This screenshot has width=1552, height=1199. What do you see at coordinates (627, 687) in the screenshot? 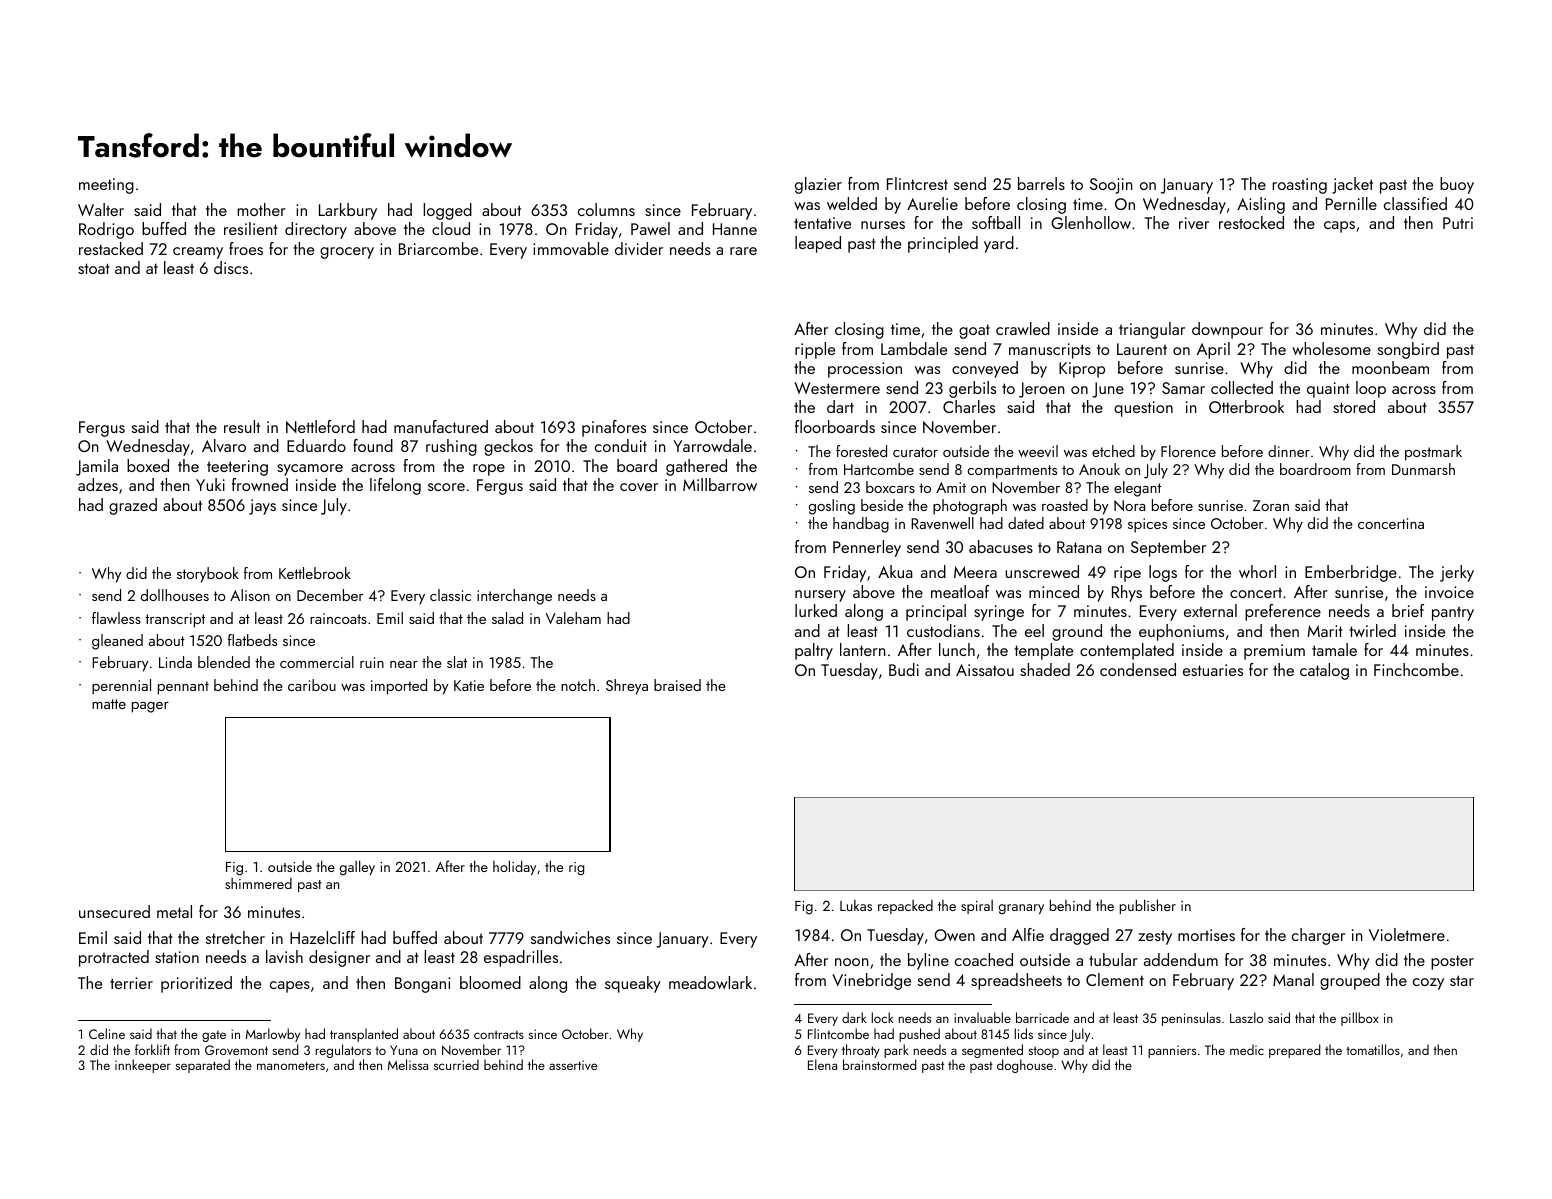
I see `Shreya` at bounding box center [627, 687].
